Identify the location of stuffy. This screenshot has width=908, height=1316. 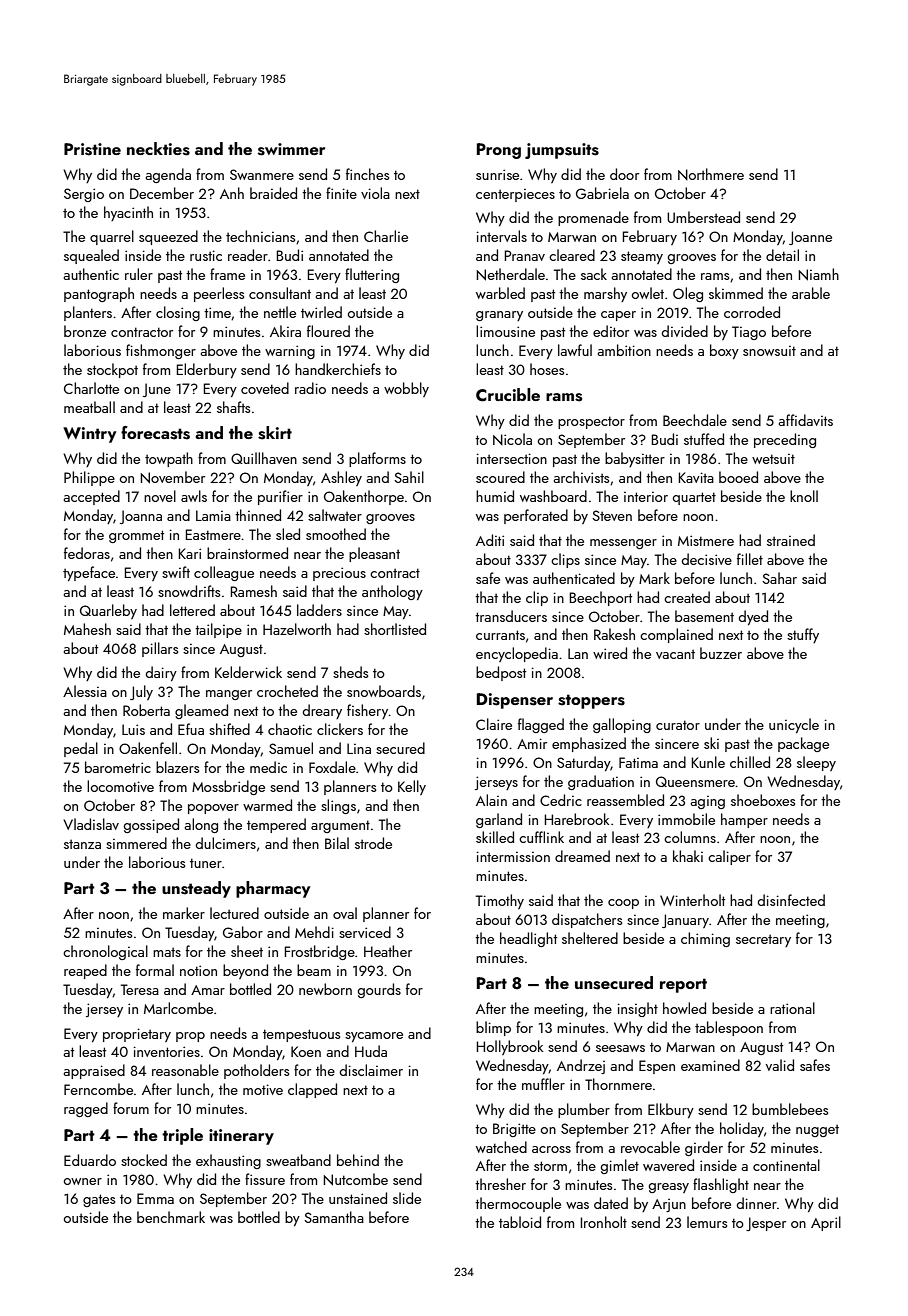
(803, 635).
